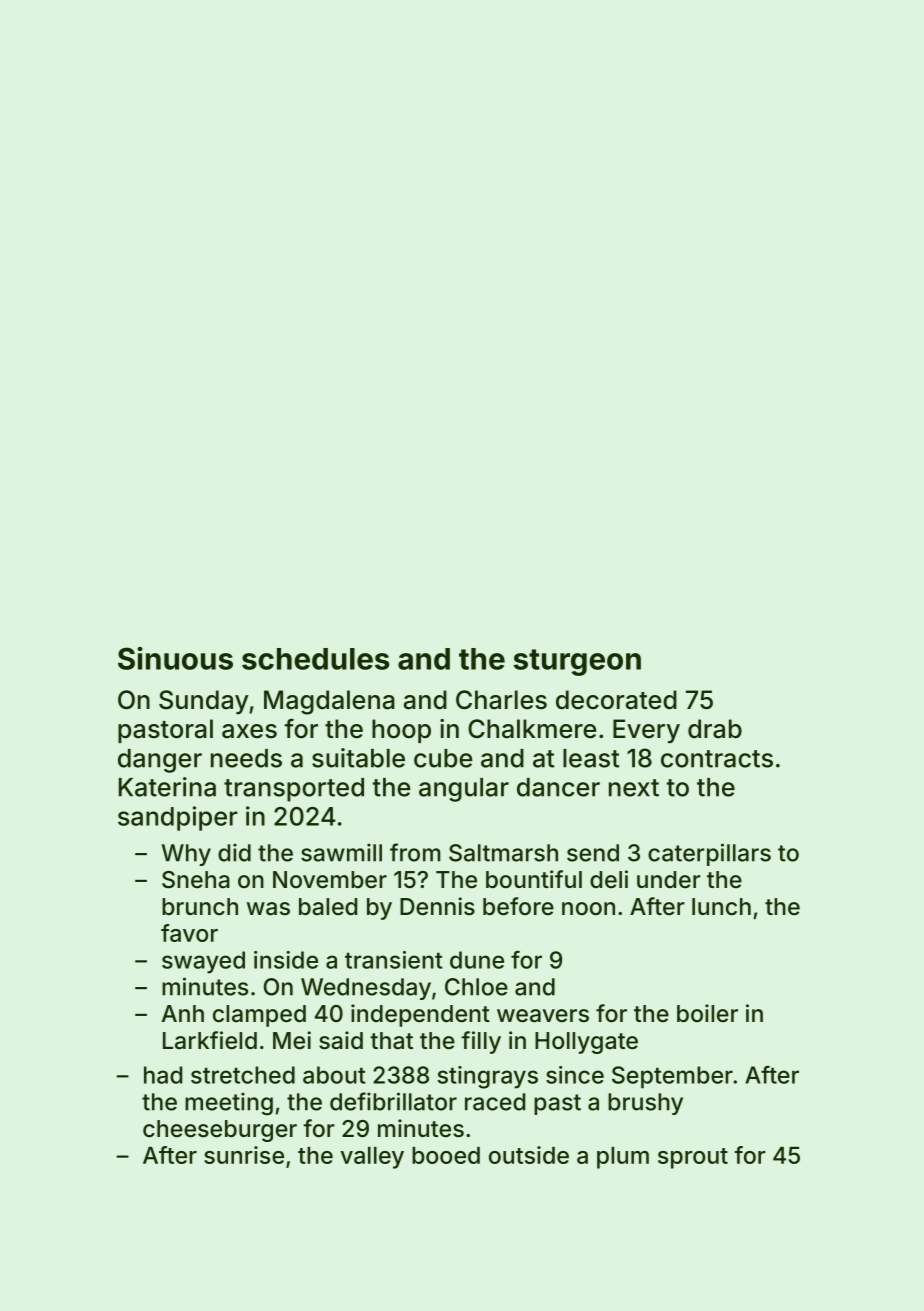  I want to click on schedules, so click(315, 659).
